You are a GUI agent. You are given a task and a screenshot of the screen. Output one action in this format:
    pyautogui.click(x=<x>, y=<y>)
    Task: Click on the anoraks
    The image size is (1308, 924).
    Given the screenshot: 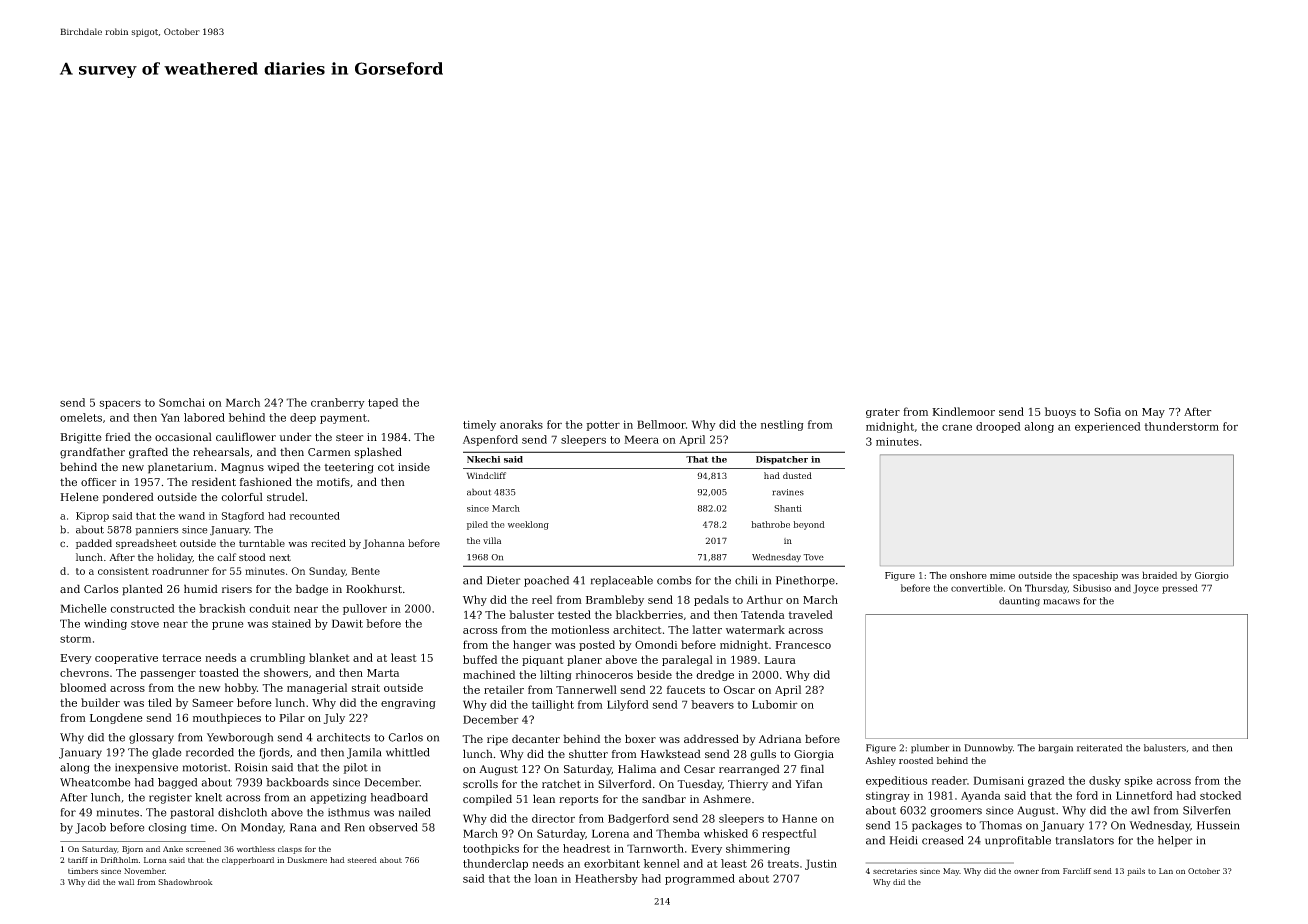 What is the action you would take?
    pyautogui.click(x=521, y=424)
